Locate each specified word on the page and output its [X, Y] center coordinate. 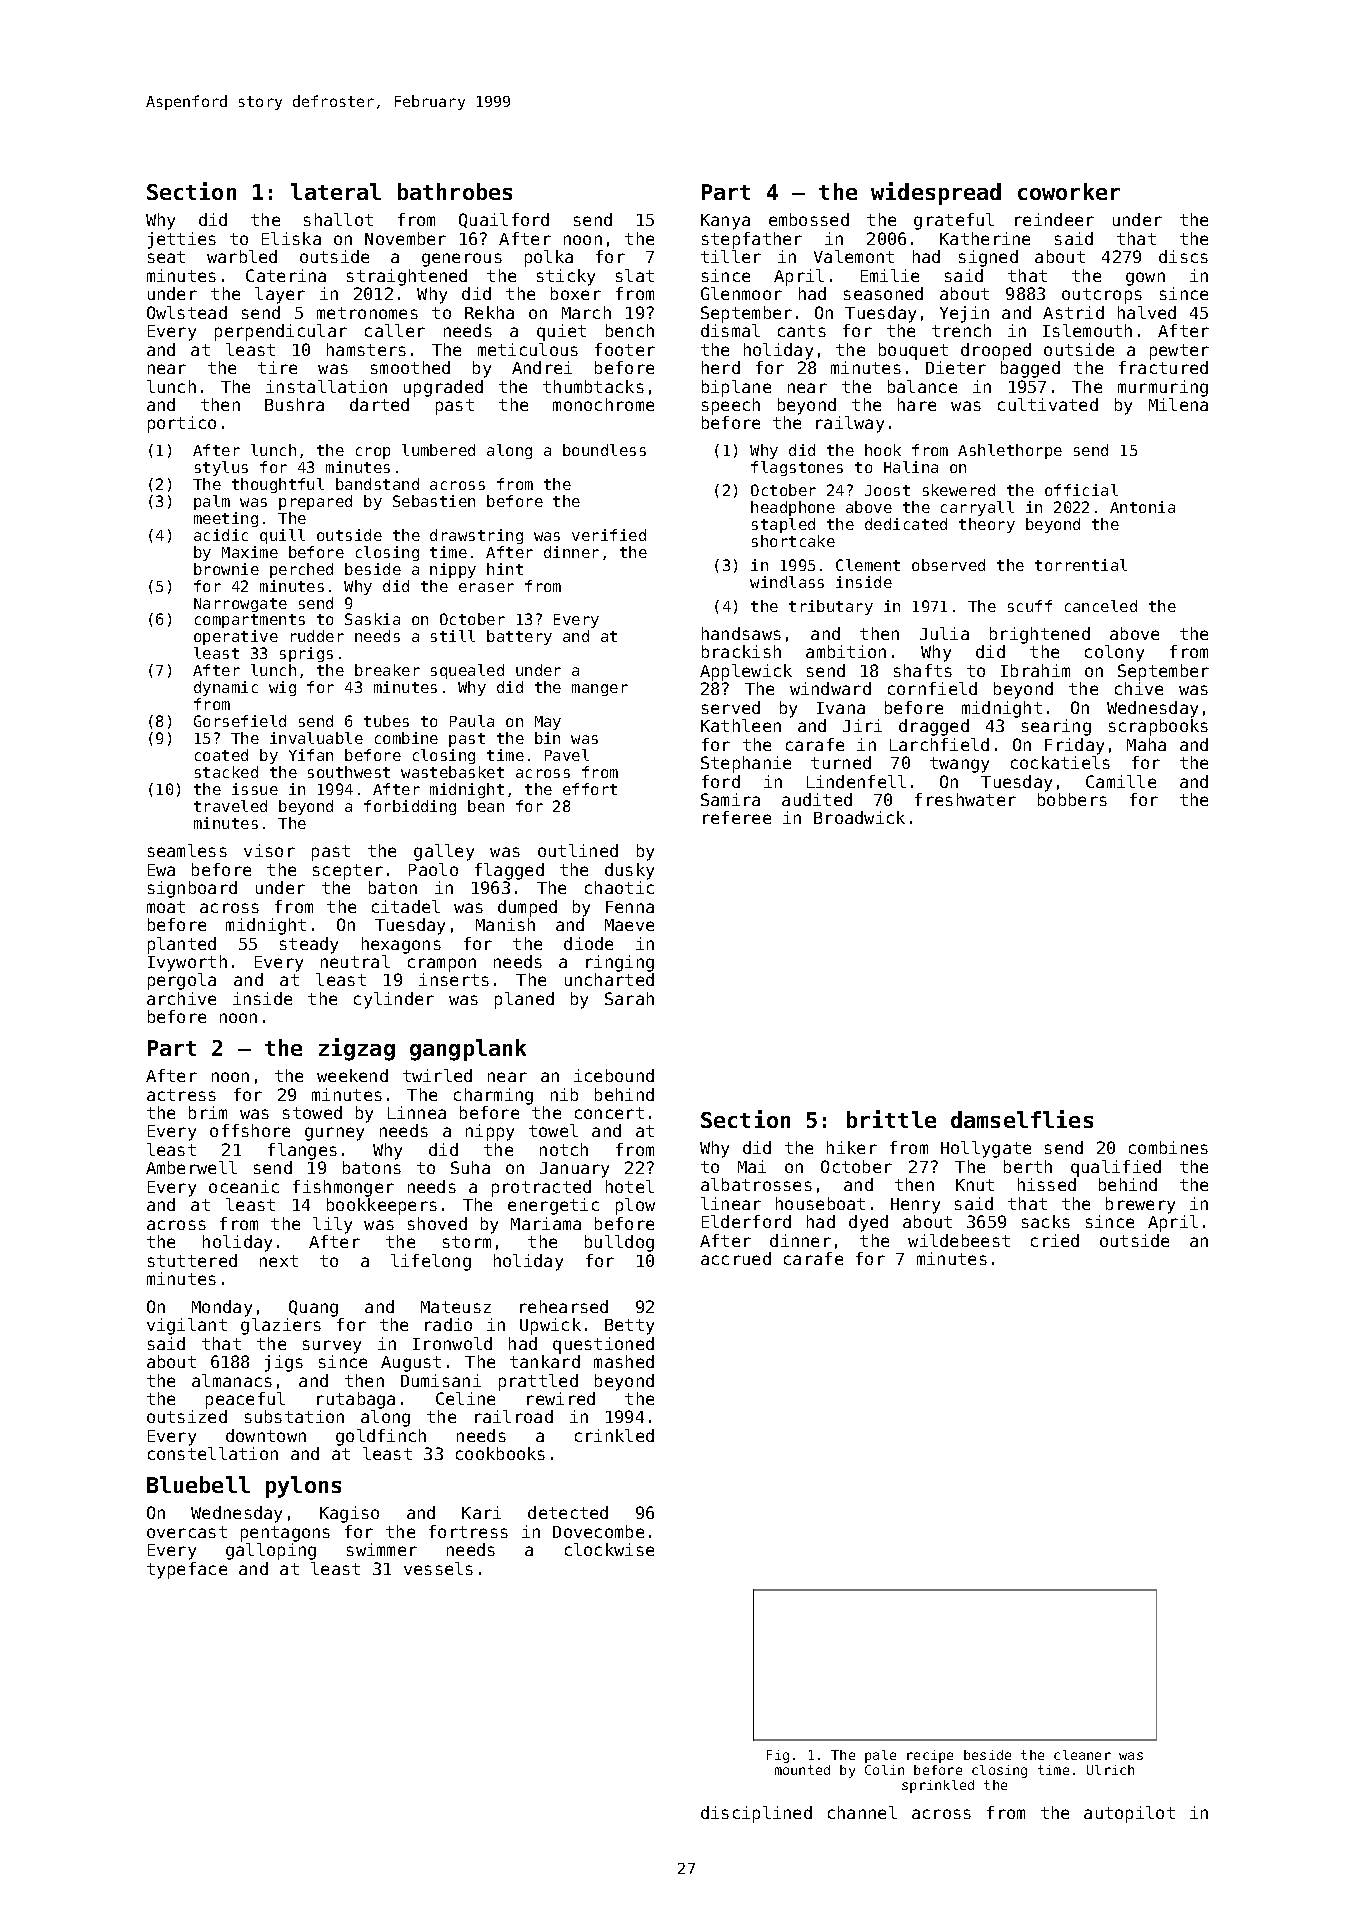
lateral [336, 191]
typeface [187, 1570]
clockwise [609, 1549]
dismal [730, 330]
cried [1055, 1240]
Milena [1178, 404]
